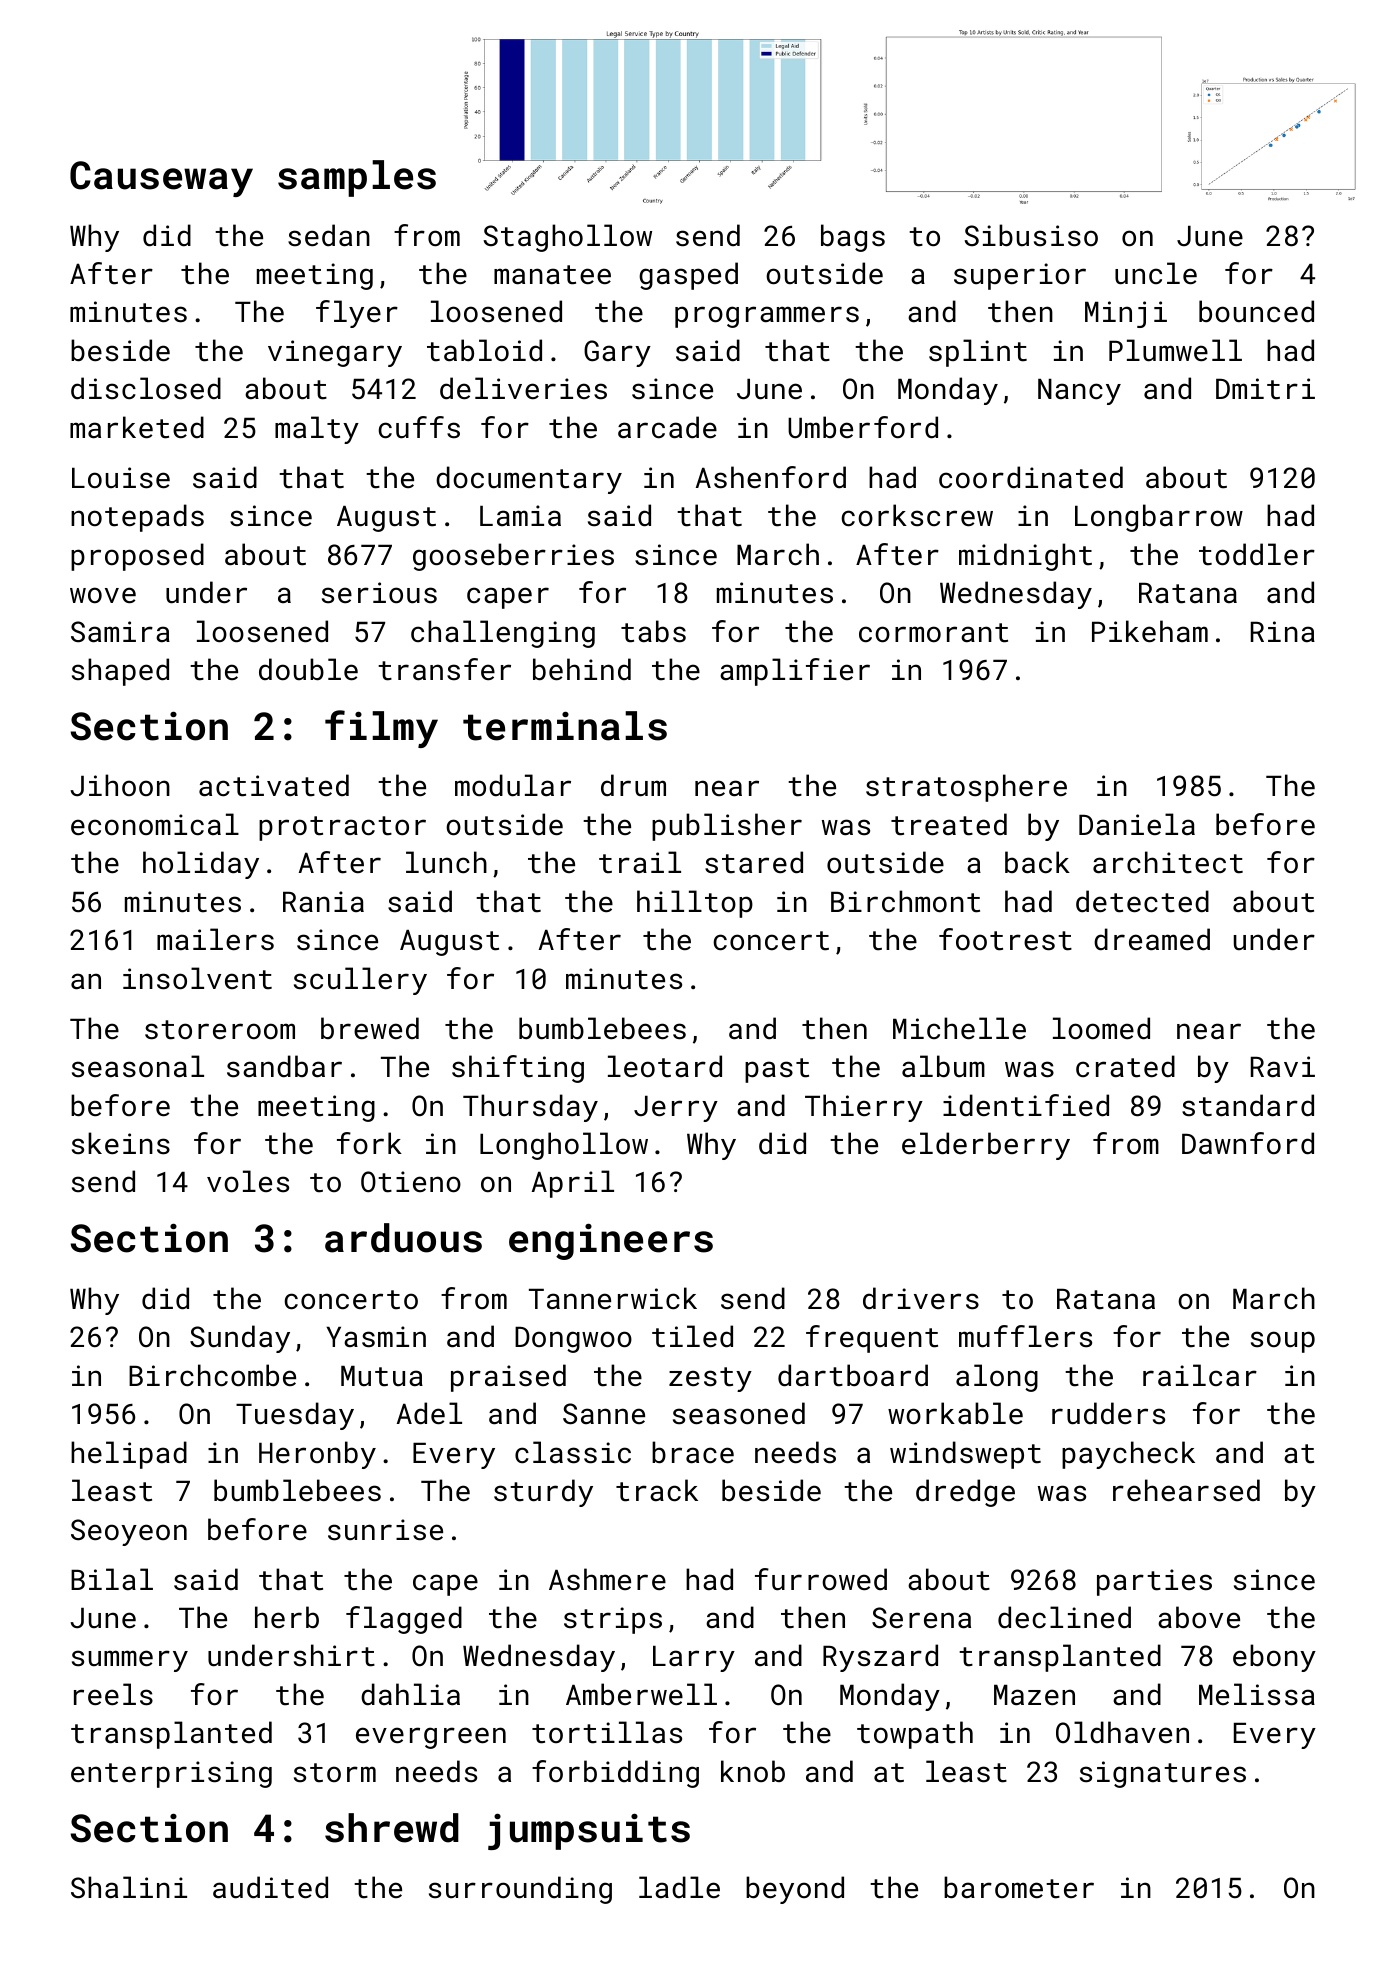 Image resolution: width=1386 pixels, height=1969 pixels. What do you see at coordinates (523, 388) in the screenshot?
I see `deliveries` at bounding box center [523, 388].
